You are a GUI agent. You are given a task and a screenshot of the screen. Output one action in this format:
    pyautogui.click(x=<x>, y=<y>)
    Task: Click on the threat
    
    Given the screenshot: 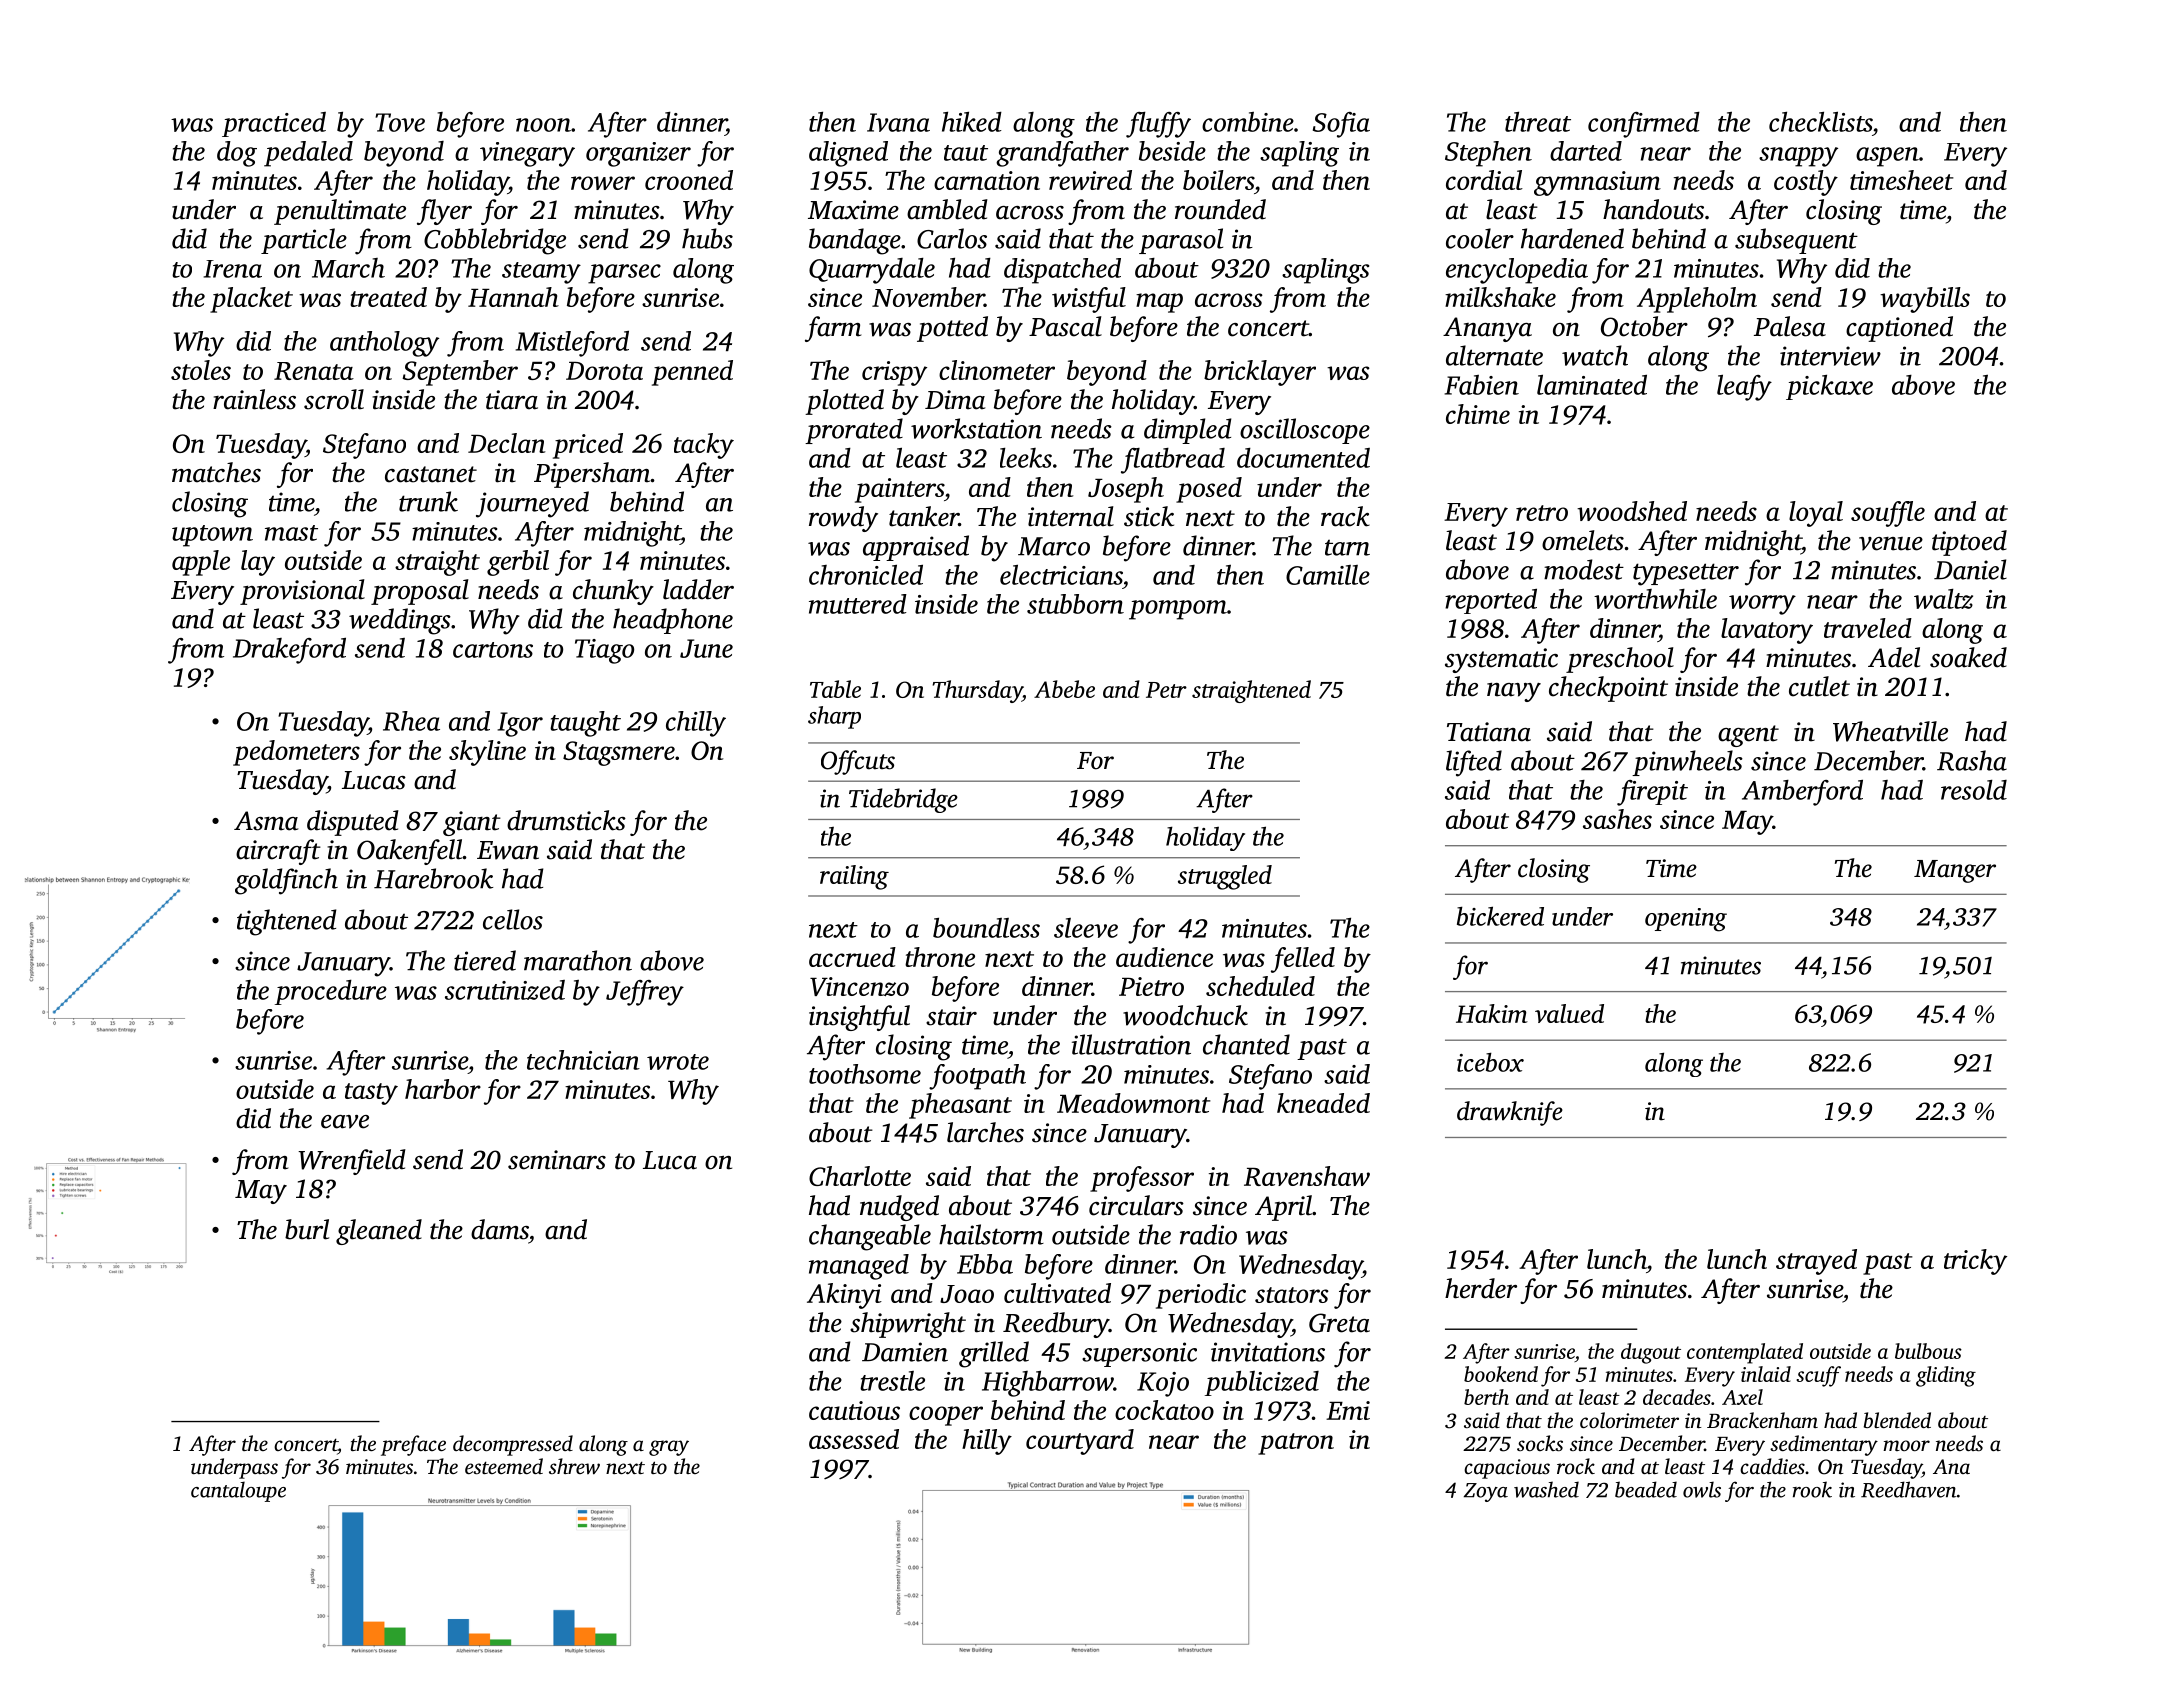 What is the action you would take?
    pyautogui.click(x=1538, y=122)
